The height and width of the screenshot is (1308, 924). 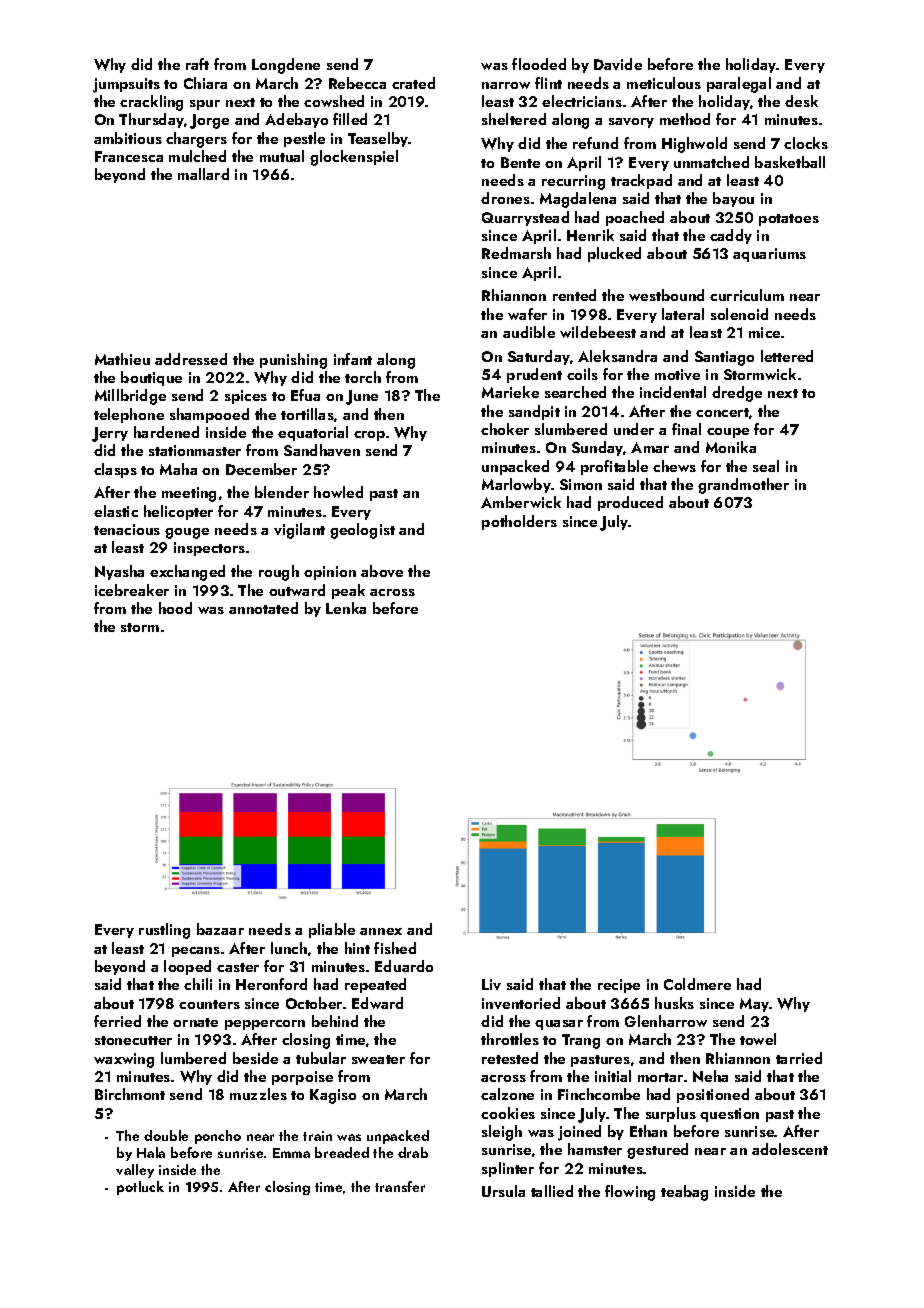 I want to click on recipe, so click(x=619, y=986).
